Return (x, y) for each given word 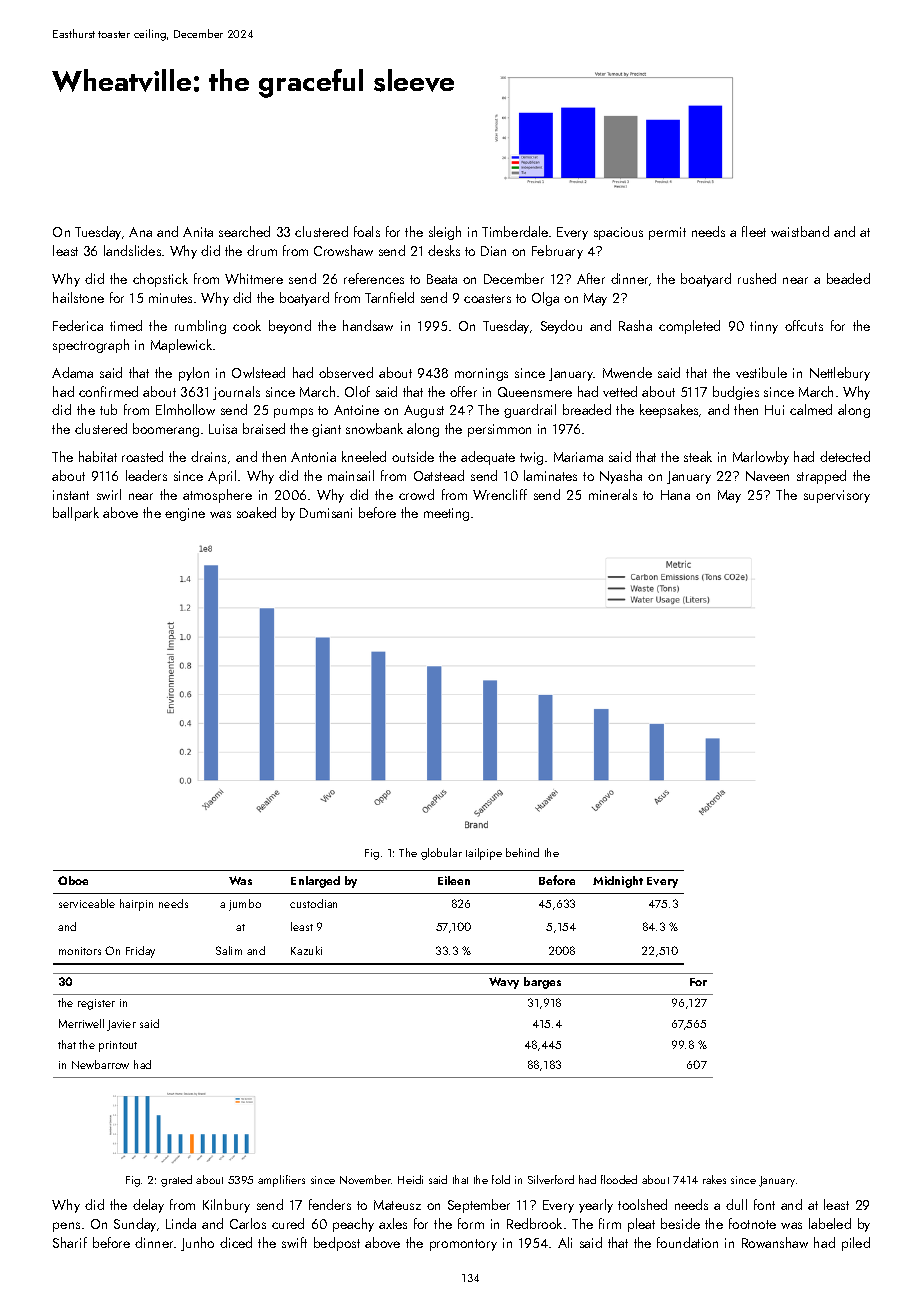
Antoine (356, 410)
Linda (181, 1223)
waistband (800, 231)
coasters (487, 298)
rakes (714, 1179)
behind (522, 852)
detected (845, 456)
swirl (109, 494)
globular (441, 854)
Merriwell (81, 1023)
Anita (198, 232)
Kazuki (306, 950)
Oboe (73, 880)
